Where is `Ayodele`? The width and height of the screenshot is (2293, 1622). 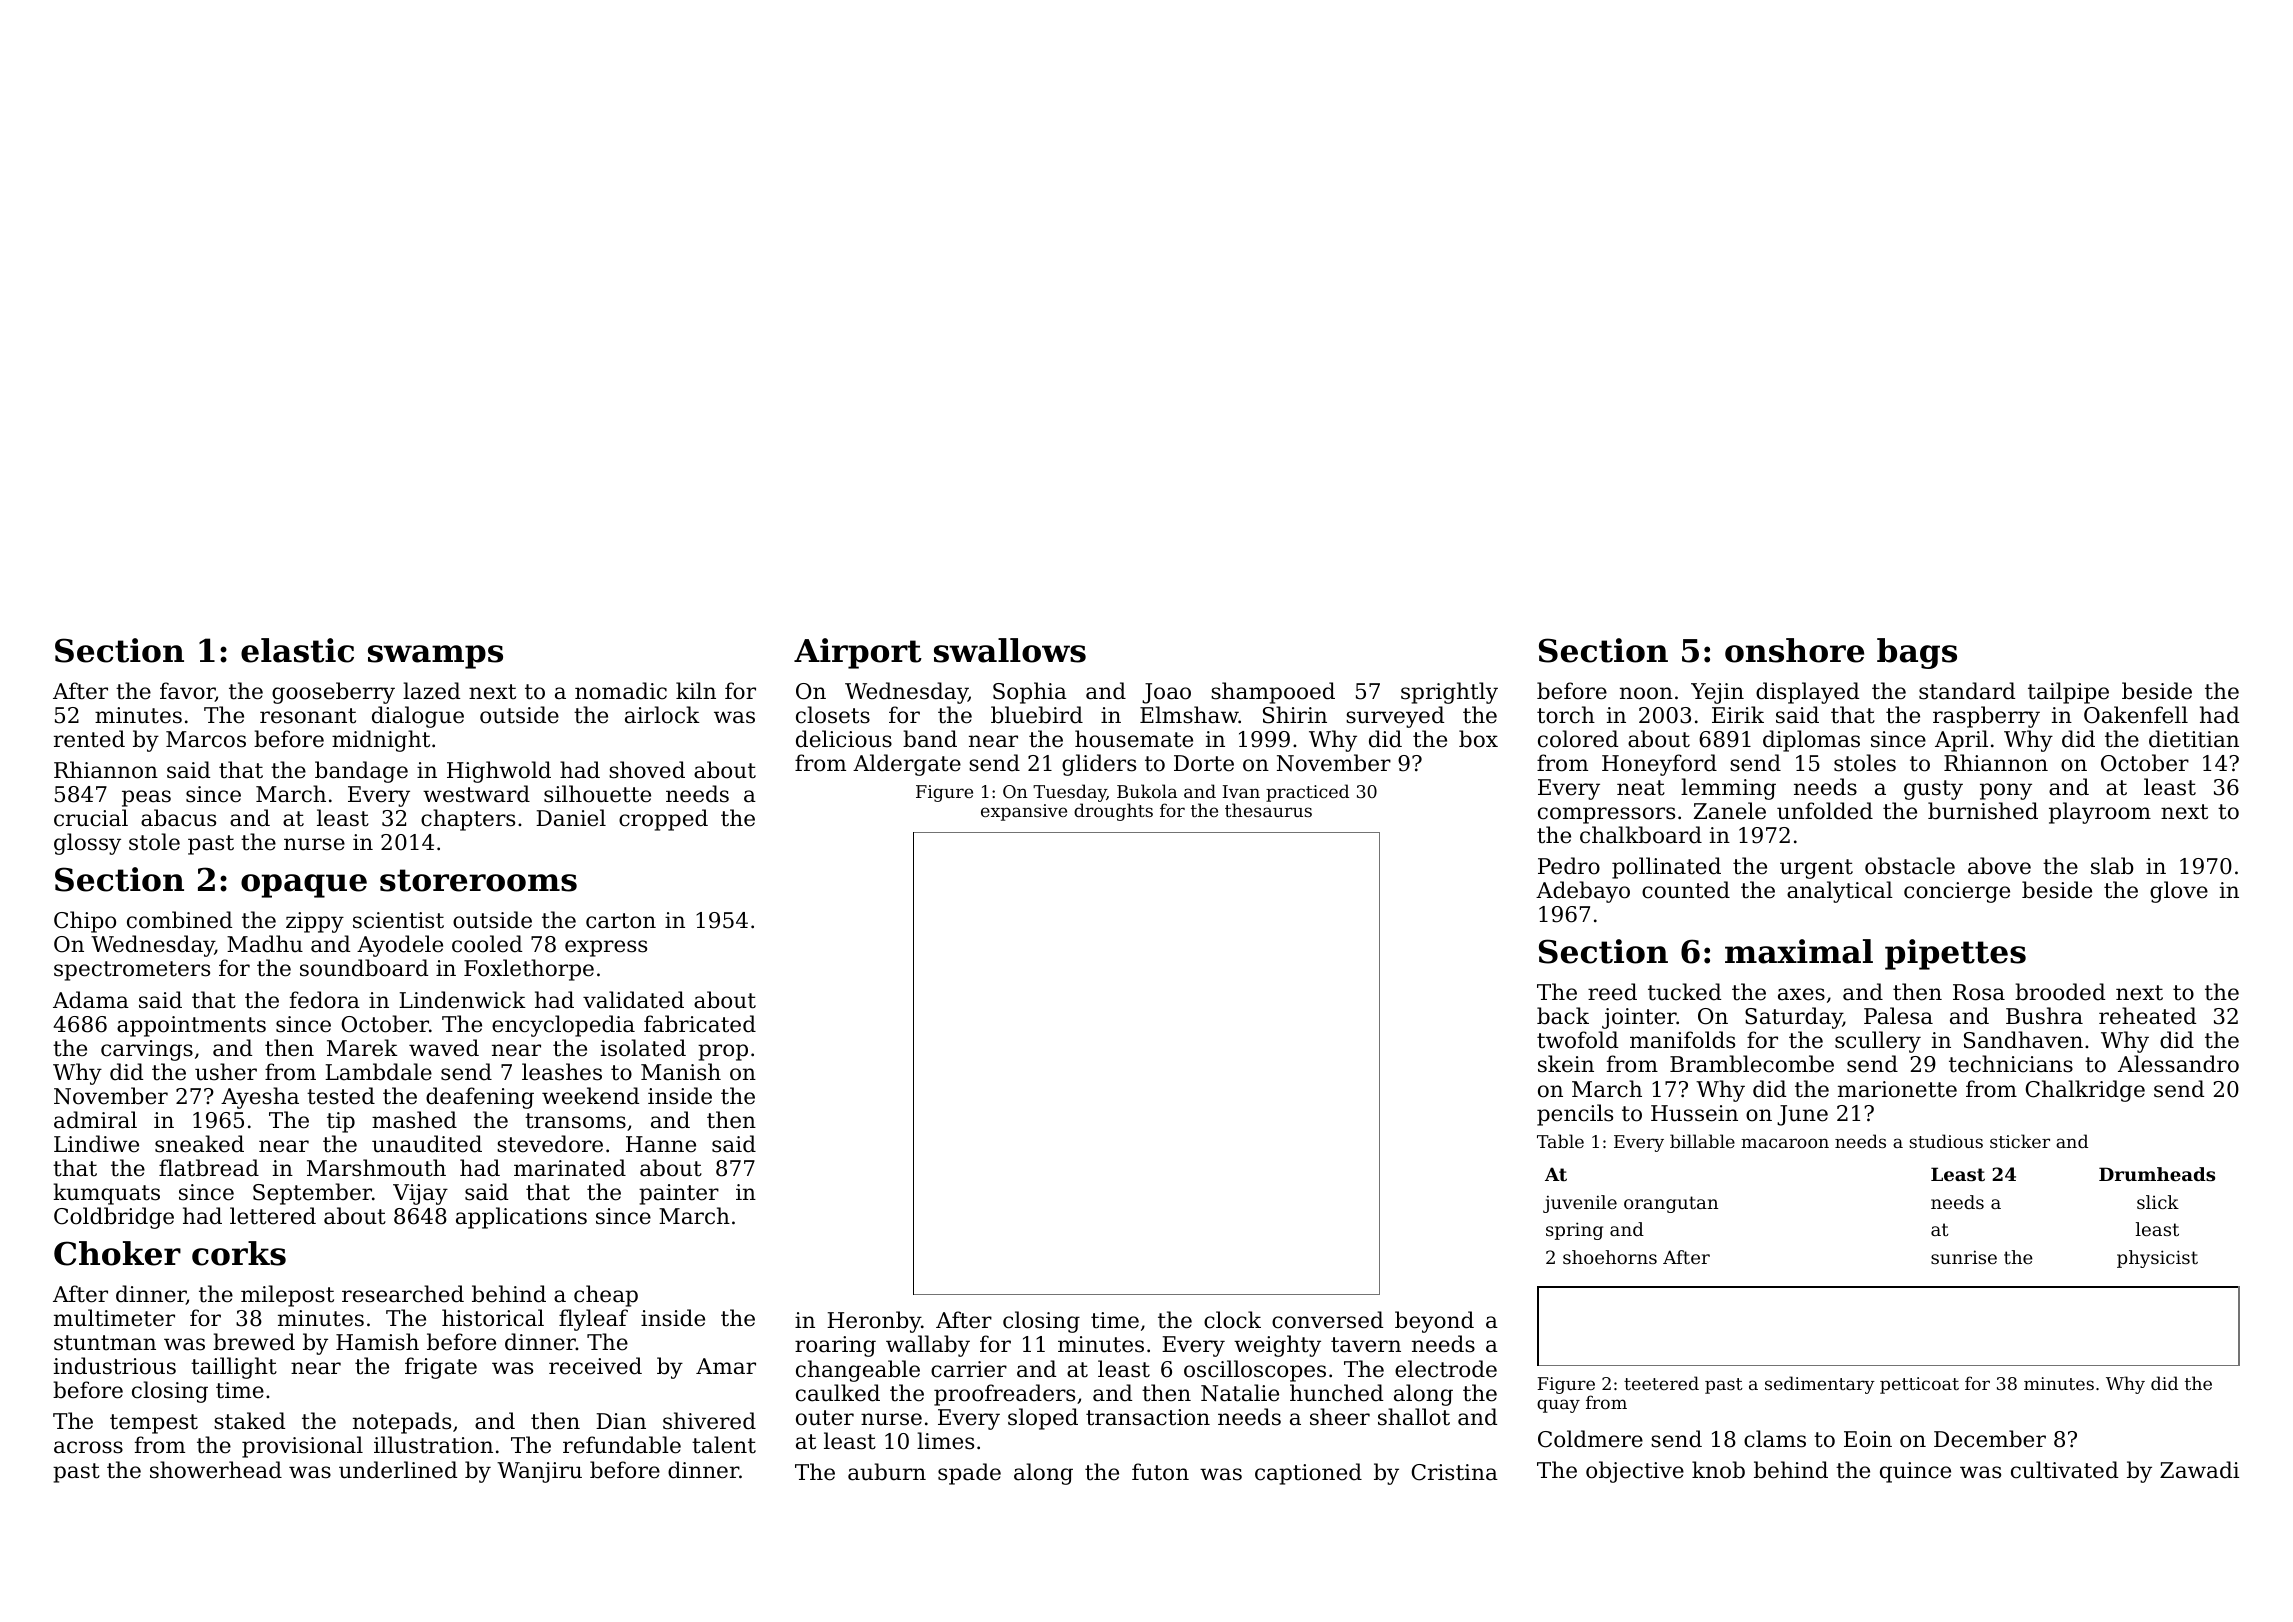
Ayodele is located at coordinates (400, 946).
